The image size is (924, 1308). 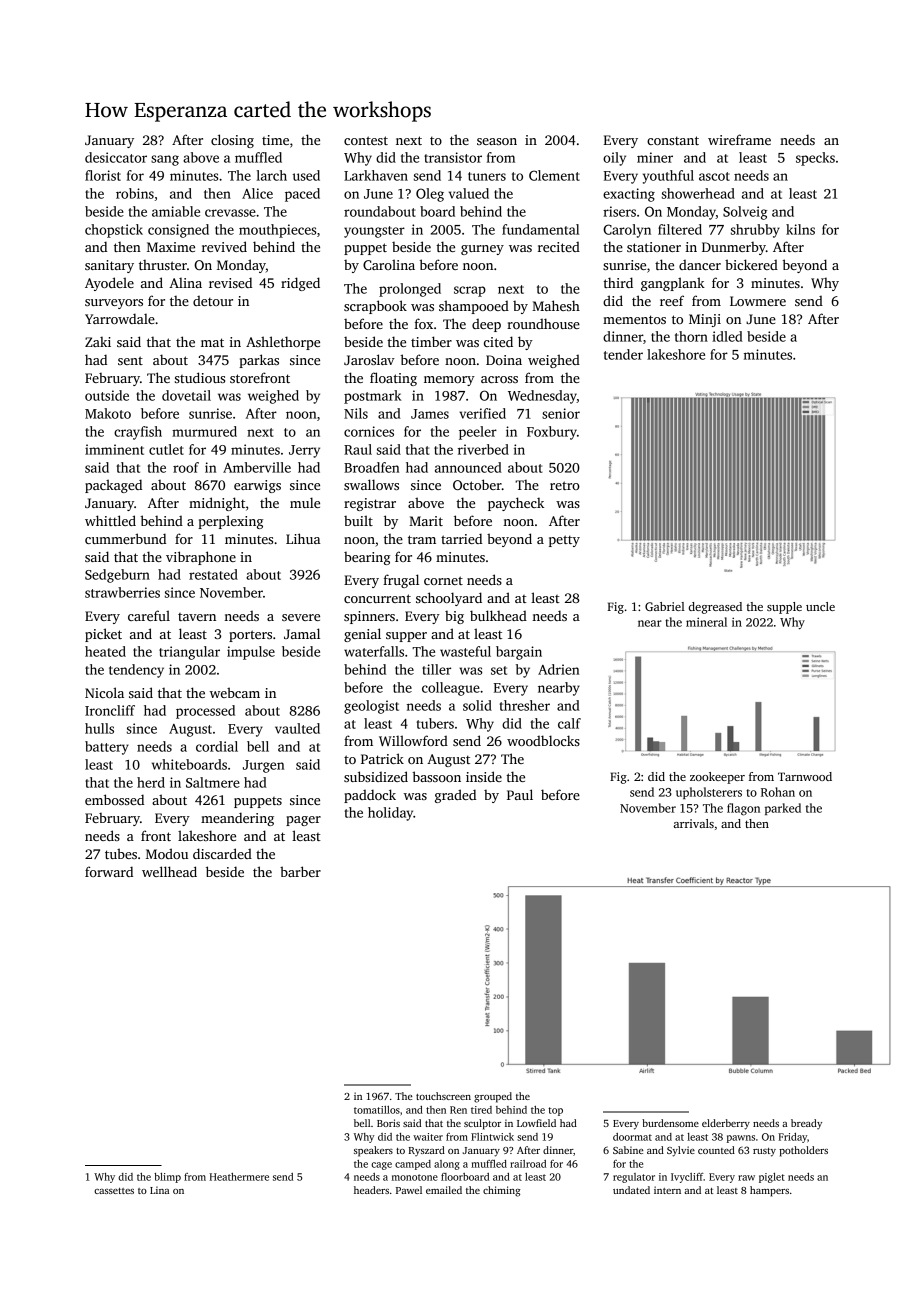 What do you see at coordinates (213, 301) in the page?
I see `detour` at bounding box center [213, 301].
